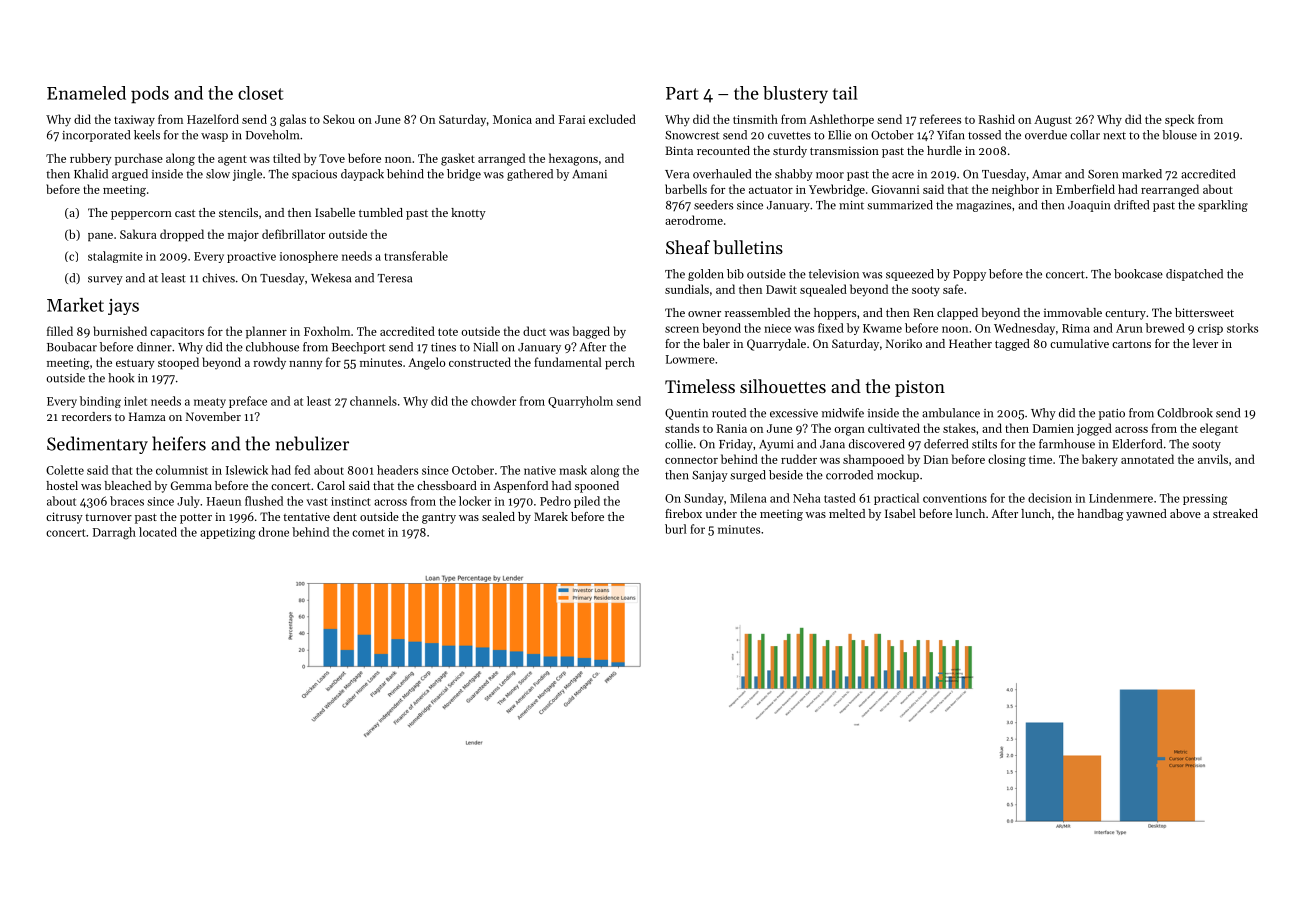 The height and width of the screenshot is (924, 1308). Describe the element at coordinates (468, 214) in the screenshot. I see `knotty` at that location.
